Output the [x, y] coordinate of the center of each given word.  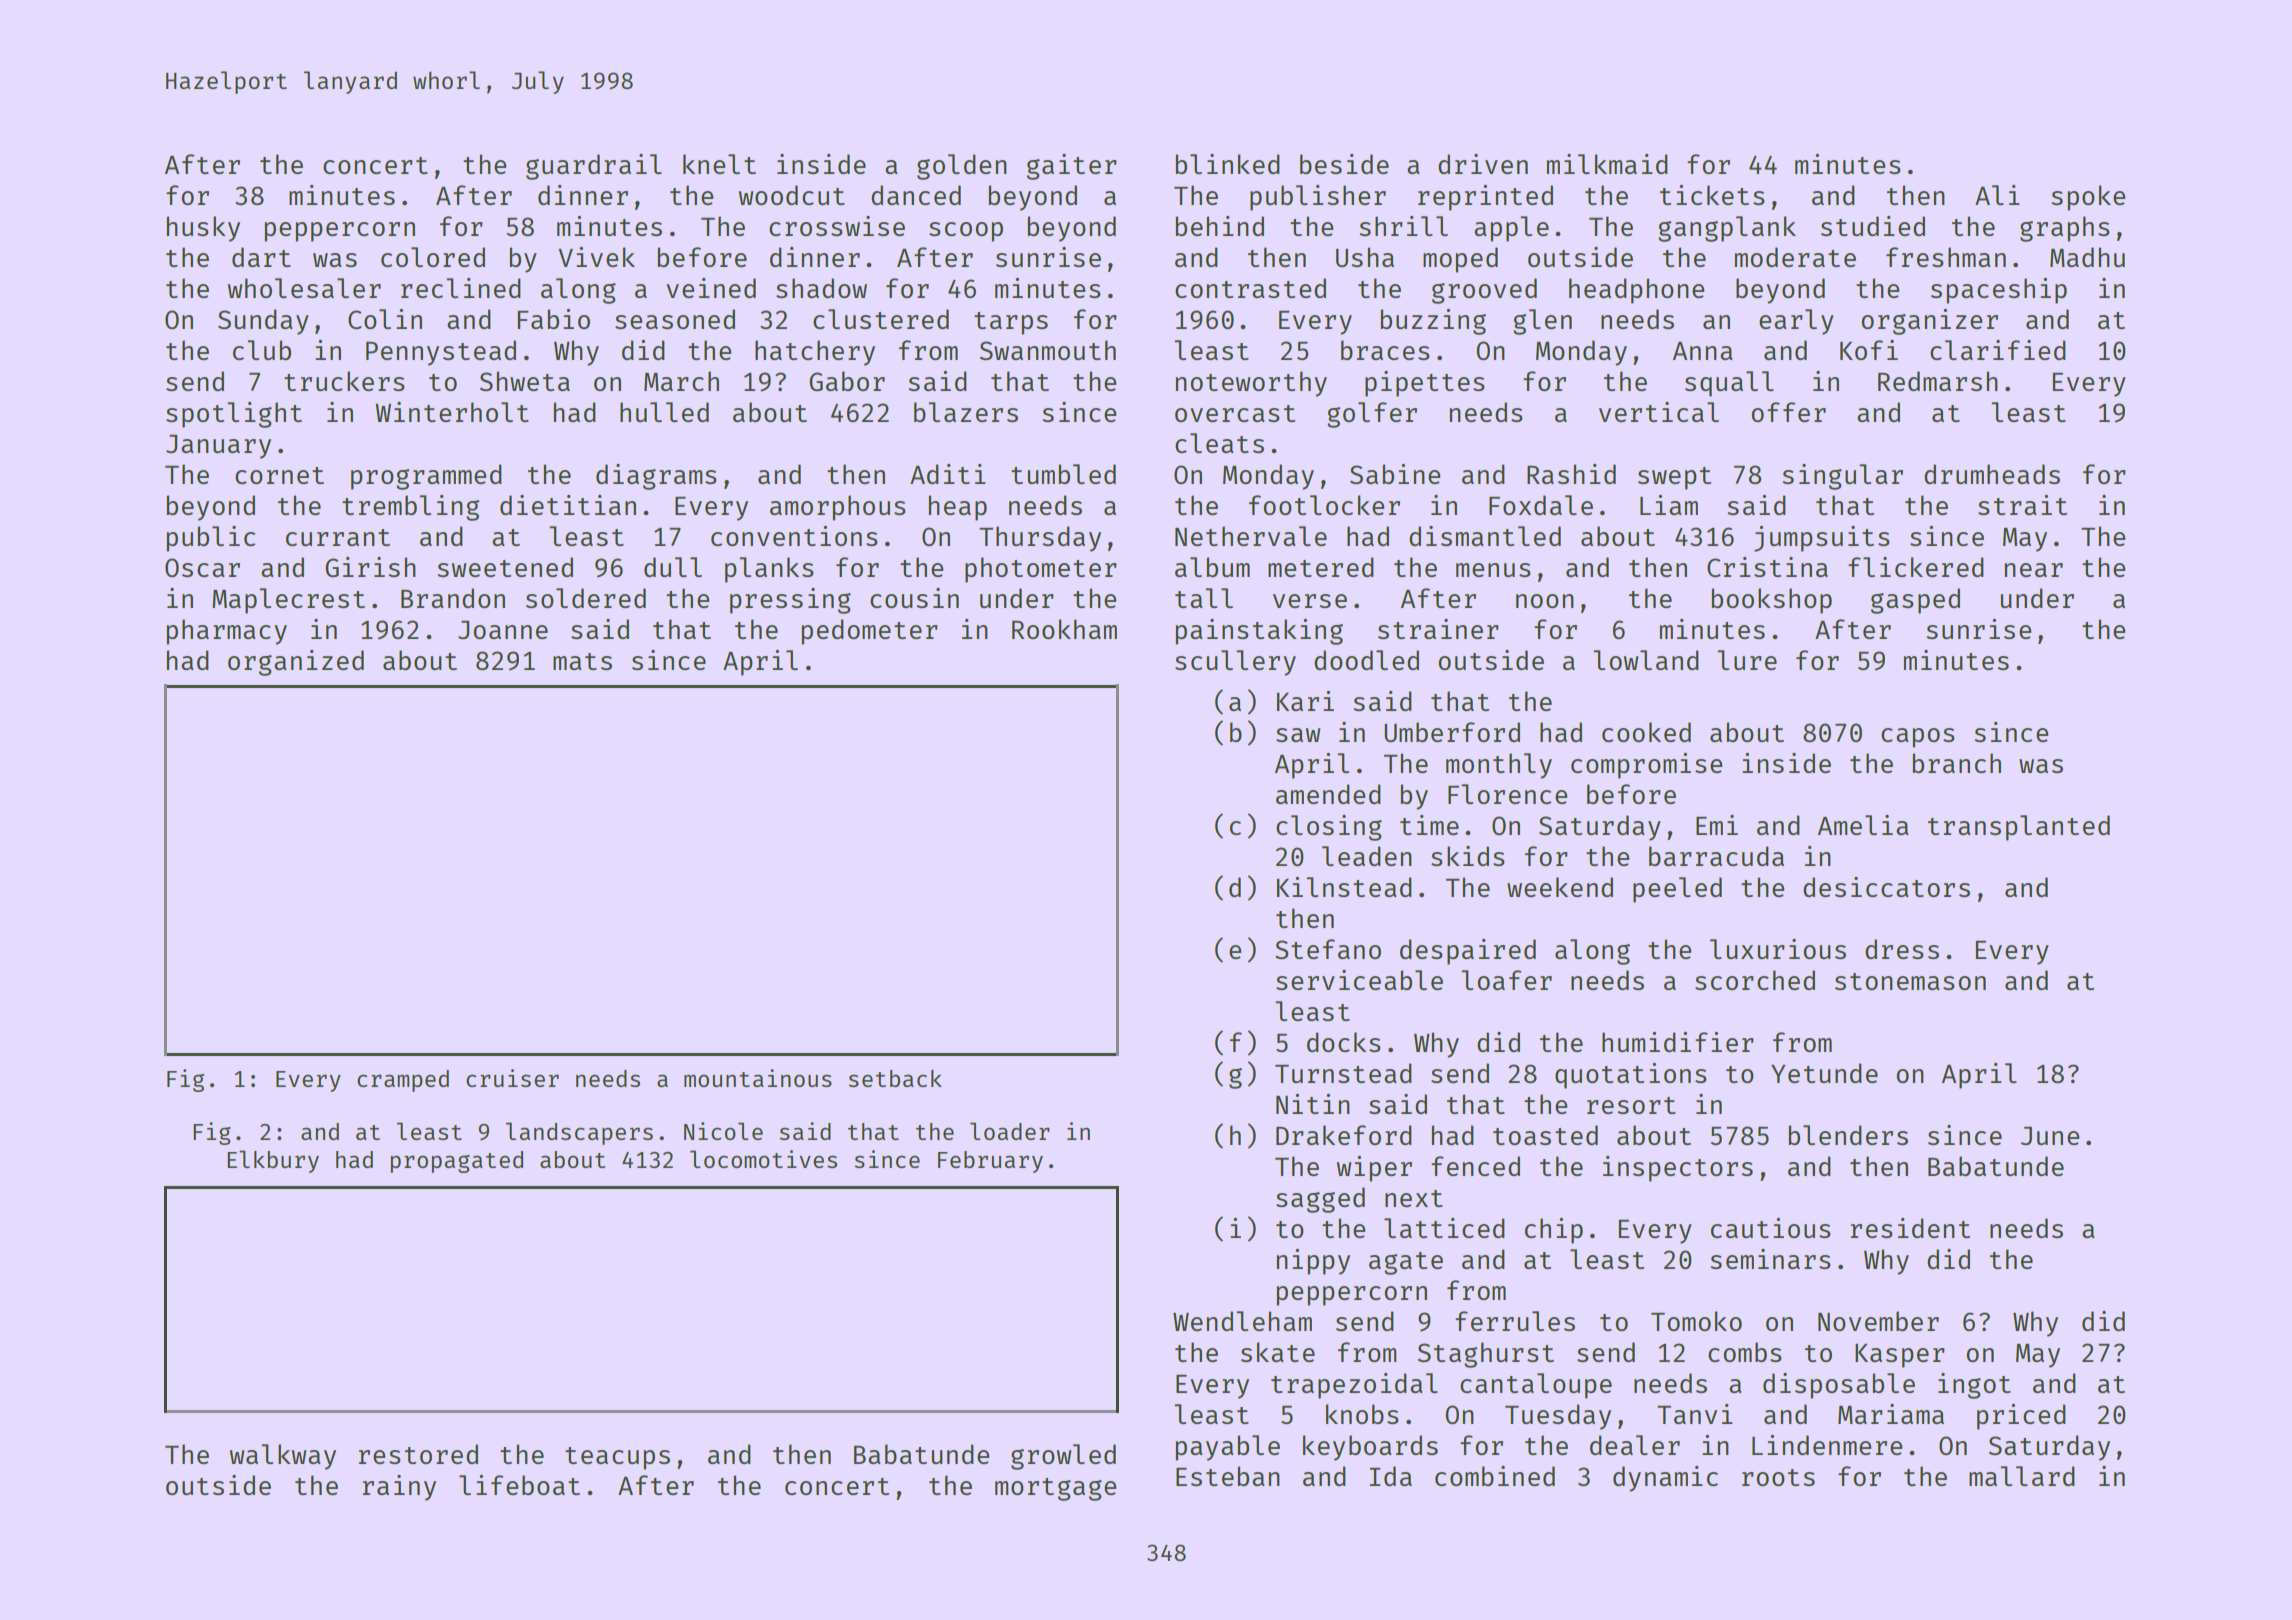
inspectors [1678, 1169]
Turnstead [1343, 1073]
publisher [1318, 198]
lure [1747, 660]
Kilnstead [1344, 887]
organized [296, 663]
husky [203, 229]
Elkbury [273, 1161]
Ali [1997, 195]
